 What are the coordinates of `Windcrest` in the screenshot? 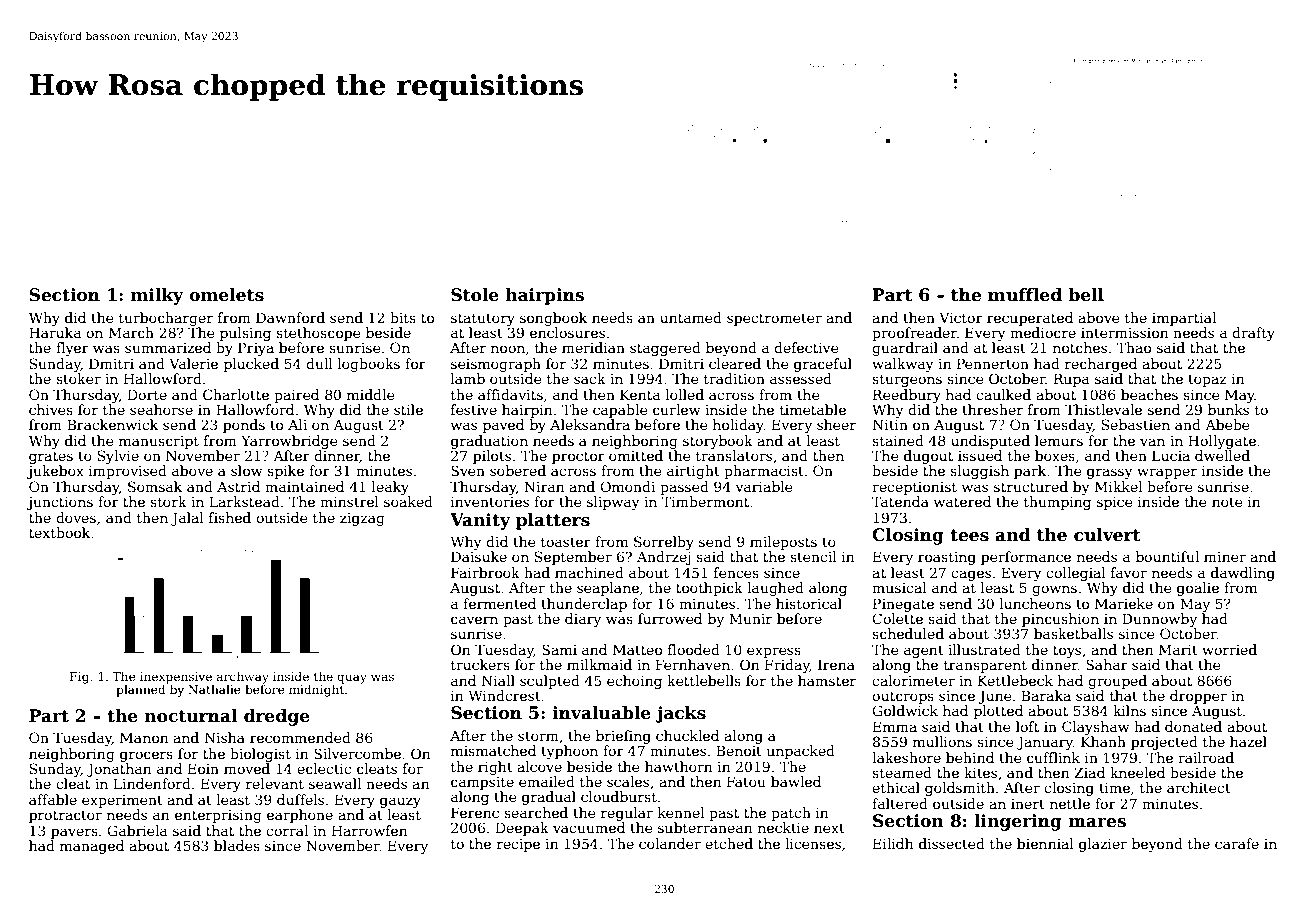 It's located at (504, 695).
